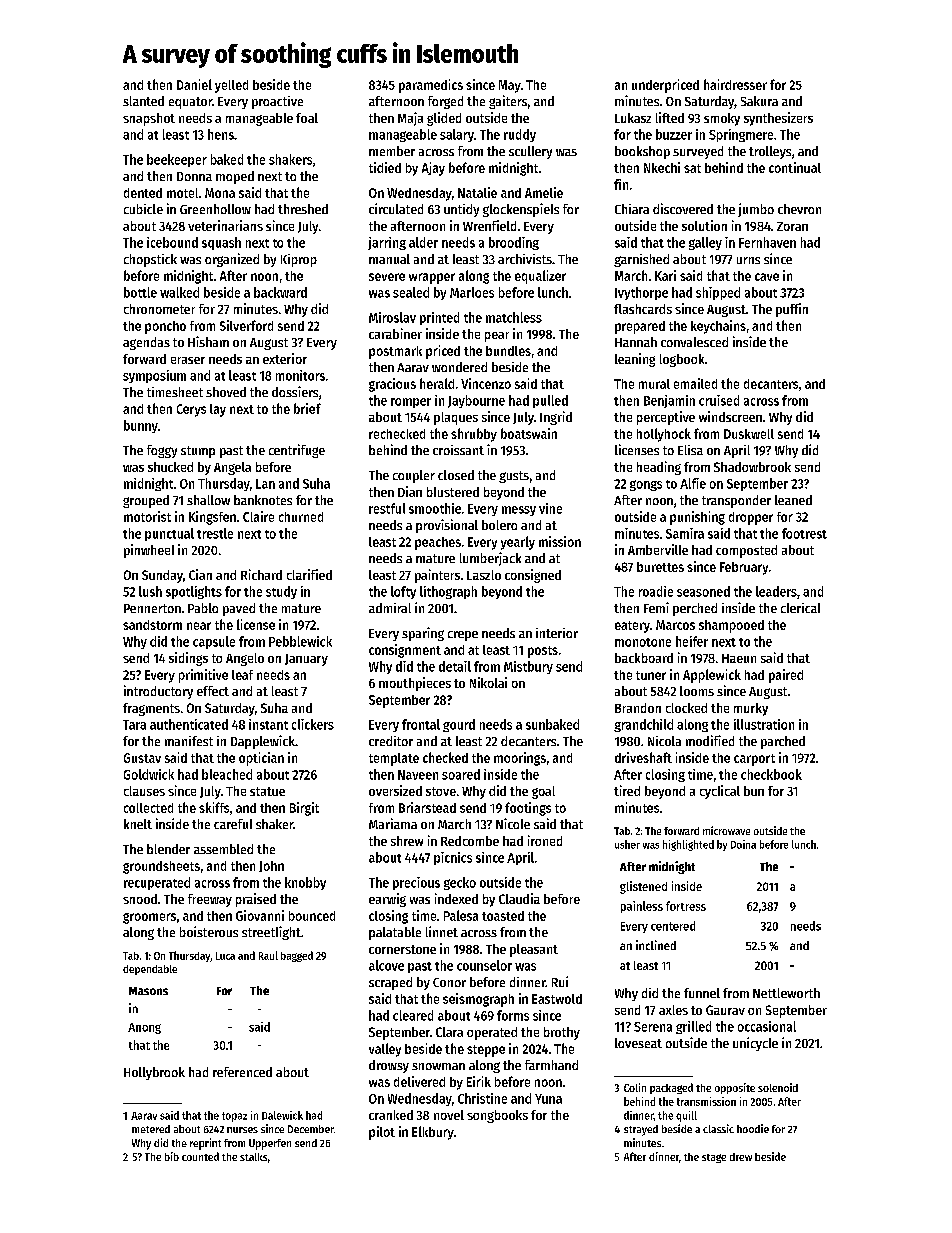 This page has width=952, height=1233. I want to click on Donna, so click(194, 176).
